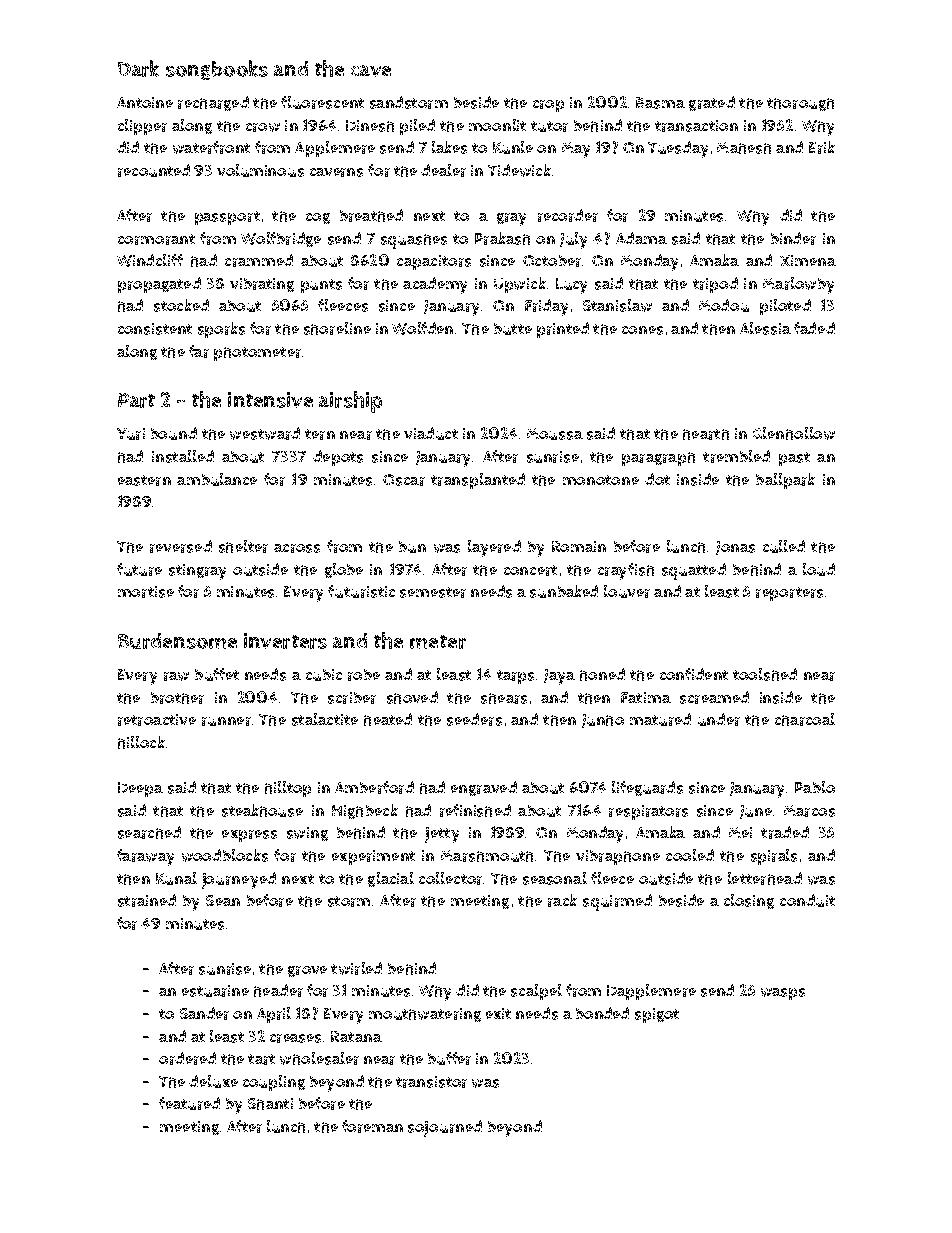  Describe the element at coordinates (189, 1103) in the page. I see `featured` at that location.
